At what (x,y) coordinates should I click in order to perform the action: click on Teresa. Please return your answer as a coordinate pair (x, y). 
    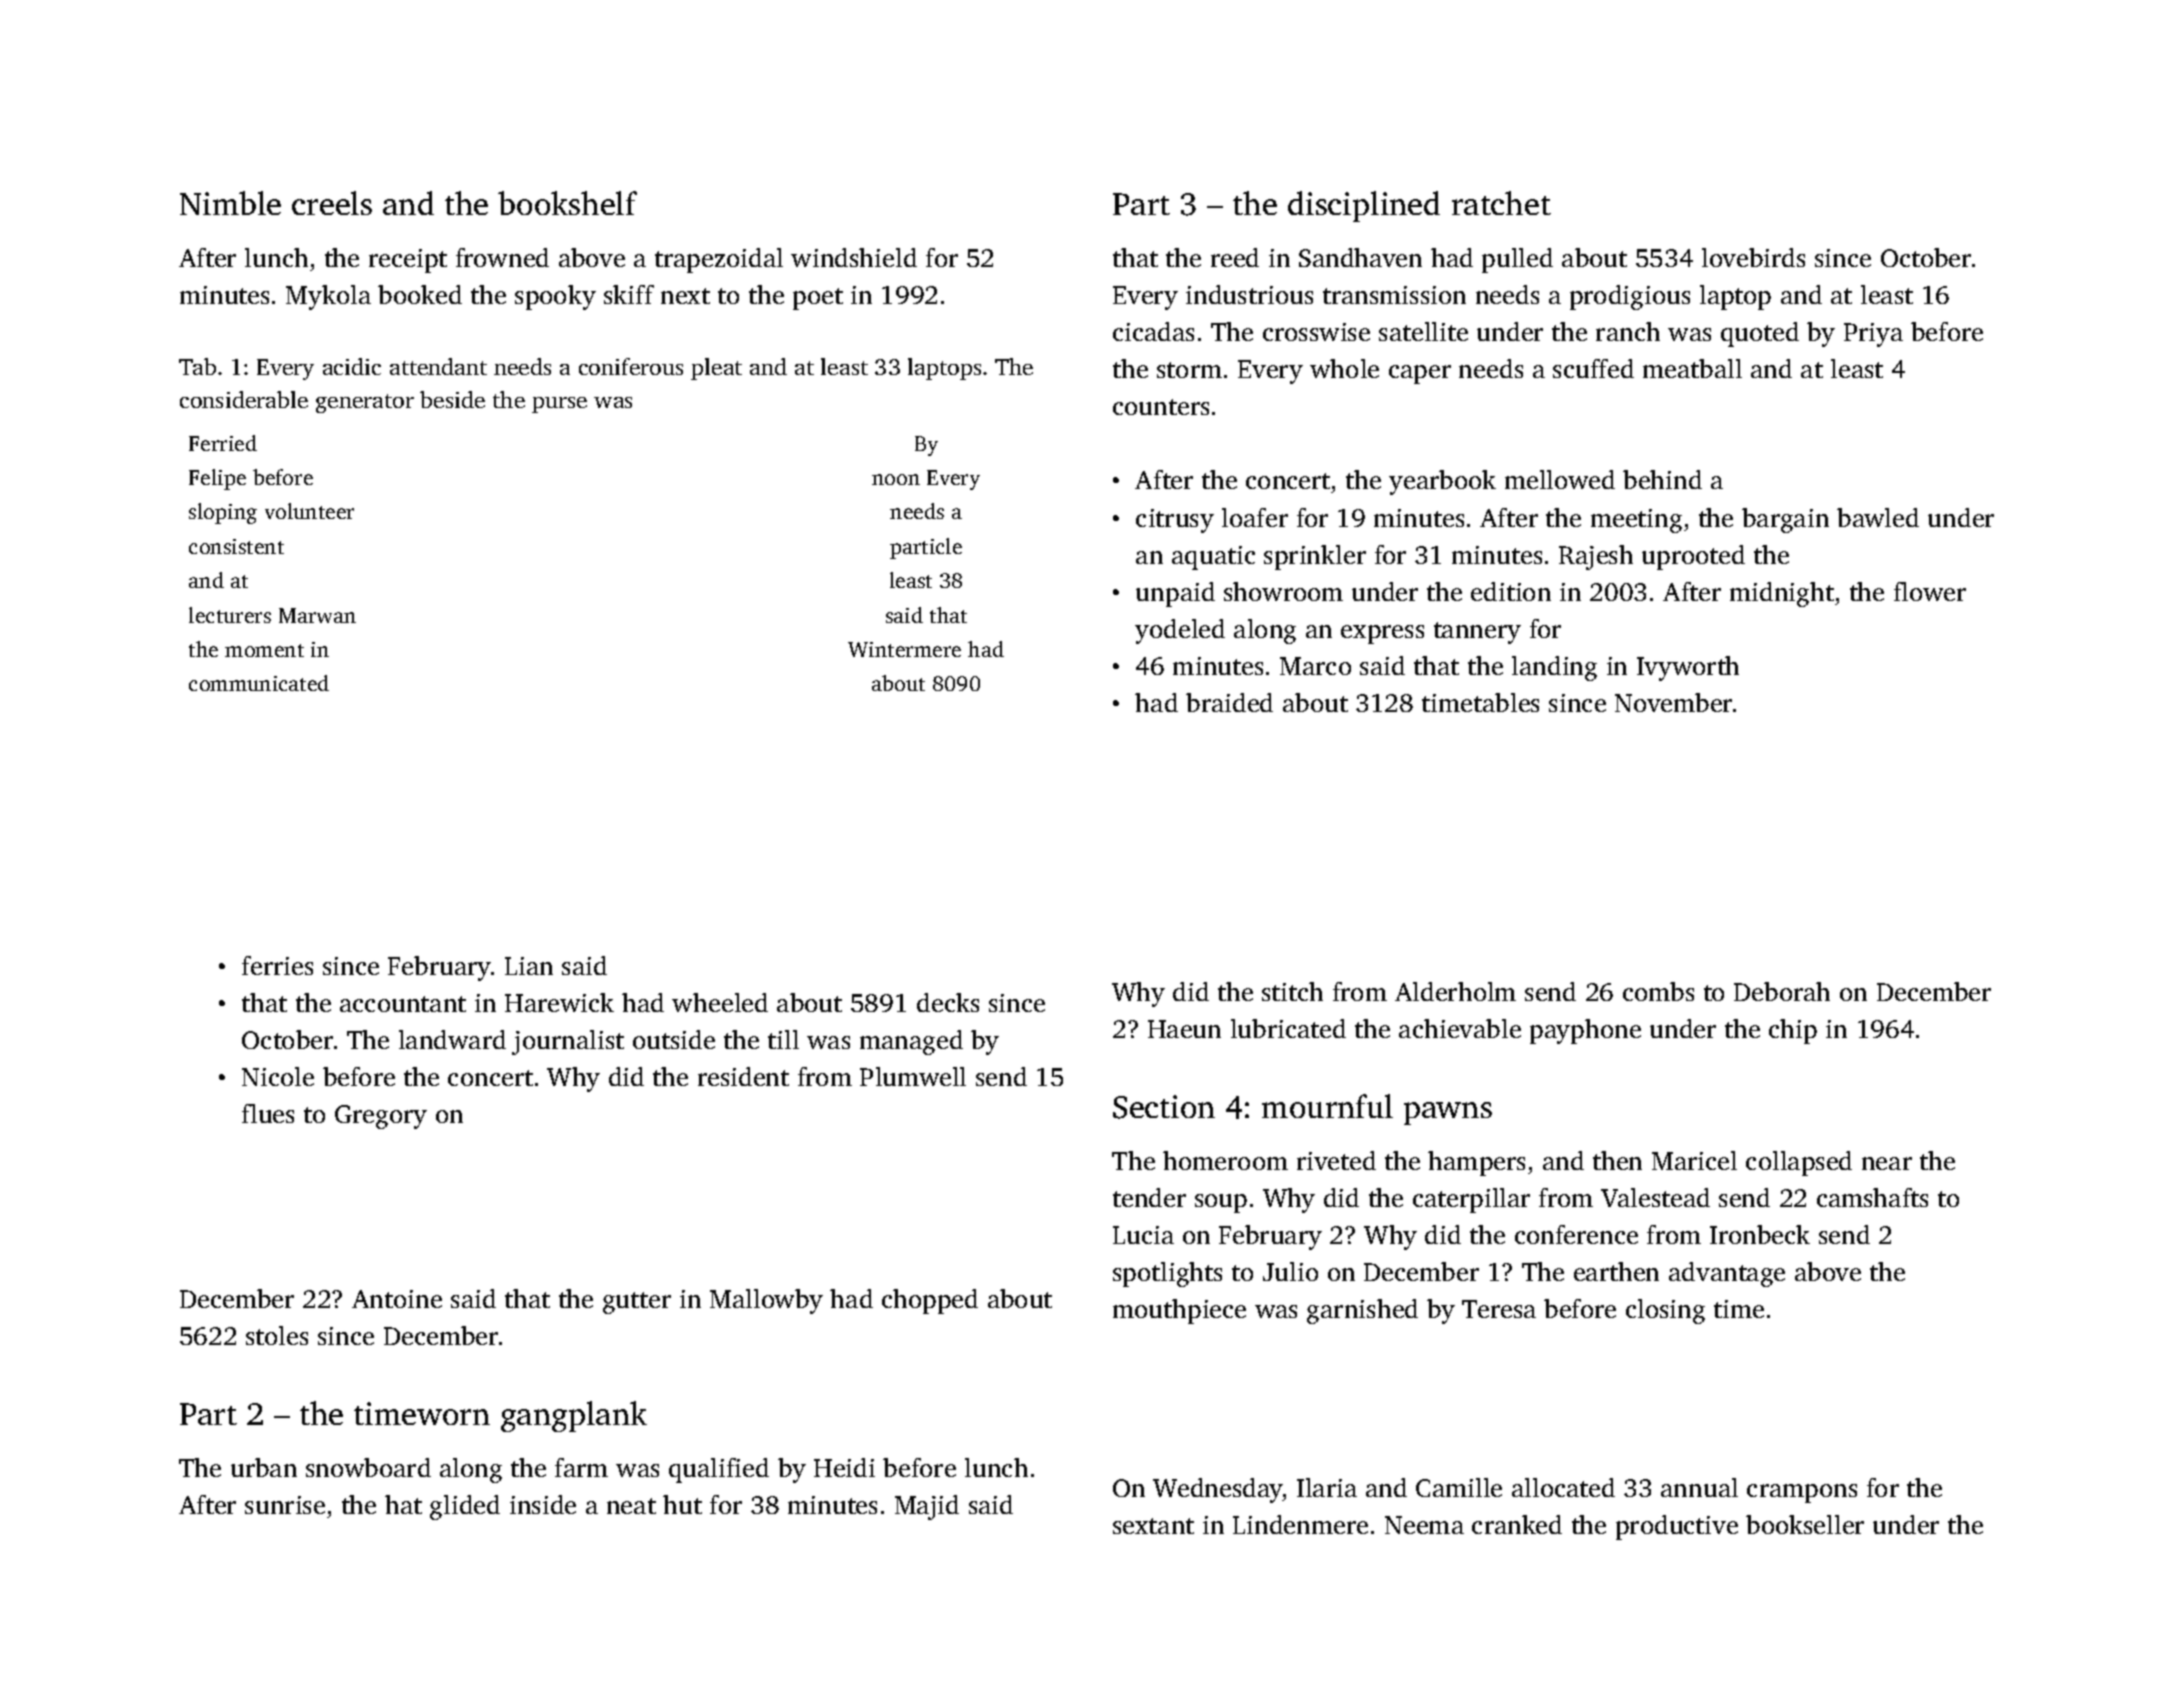
    Looking at the image, I should click on (1499, 1309).
